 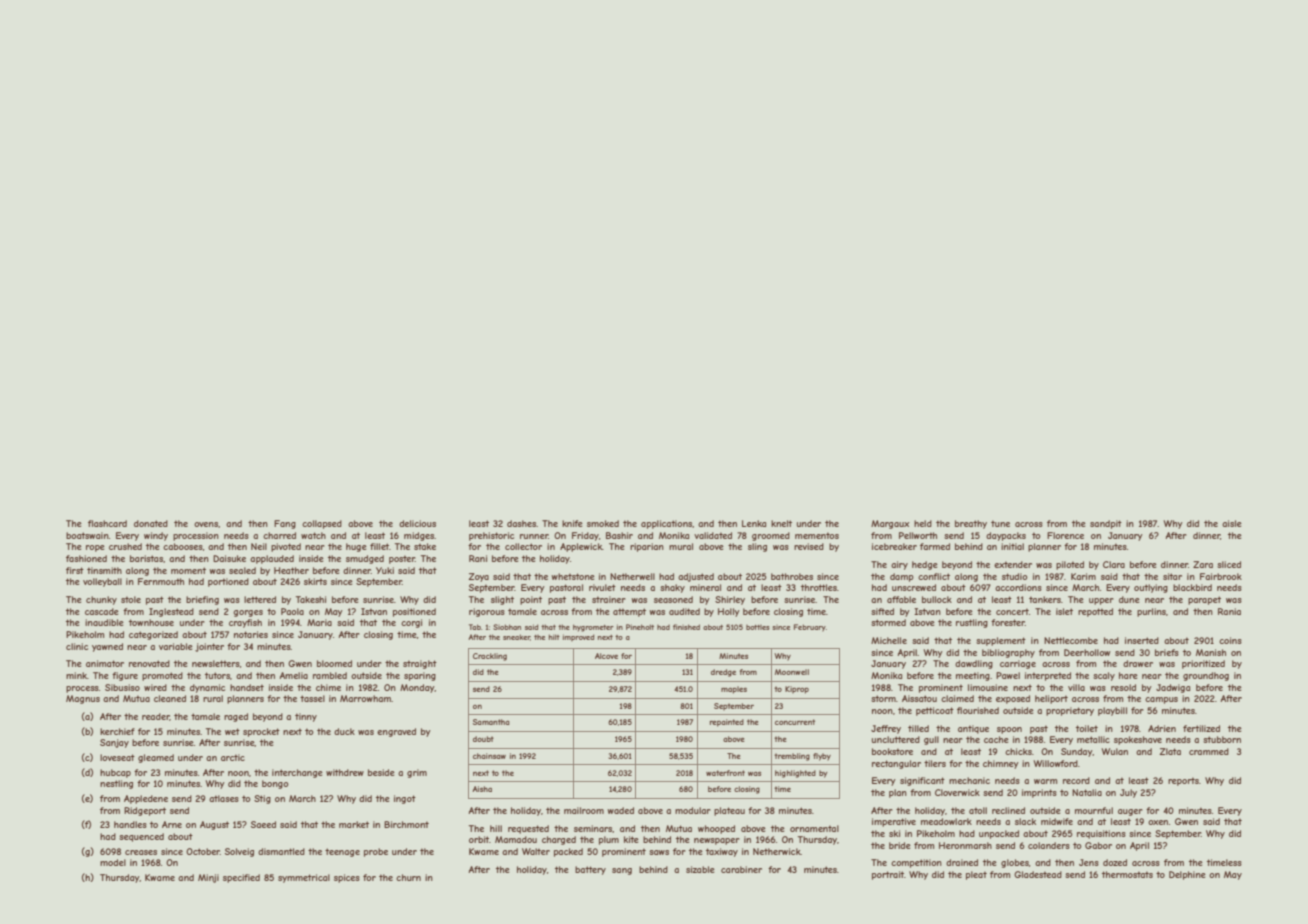 What do you see at coordinates (263, 824) in the screenshot?
I see `Saeed` at bounding box center [263, 824].
